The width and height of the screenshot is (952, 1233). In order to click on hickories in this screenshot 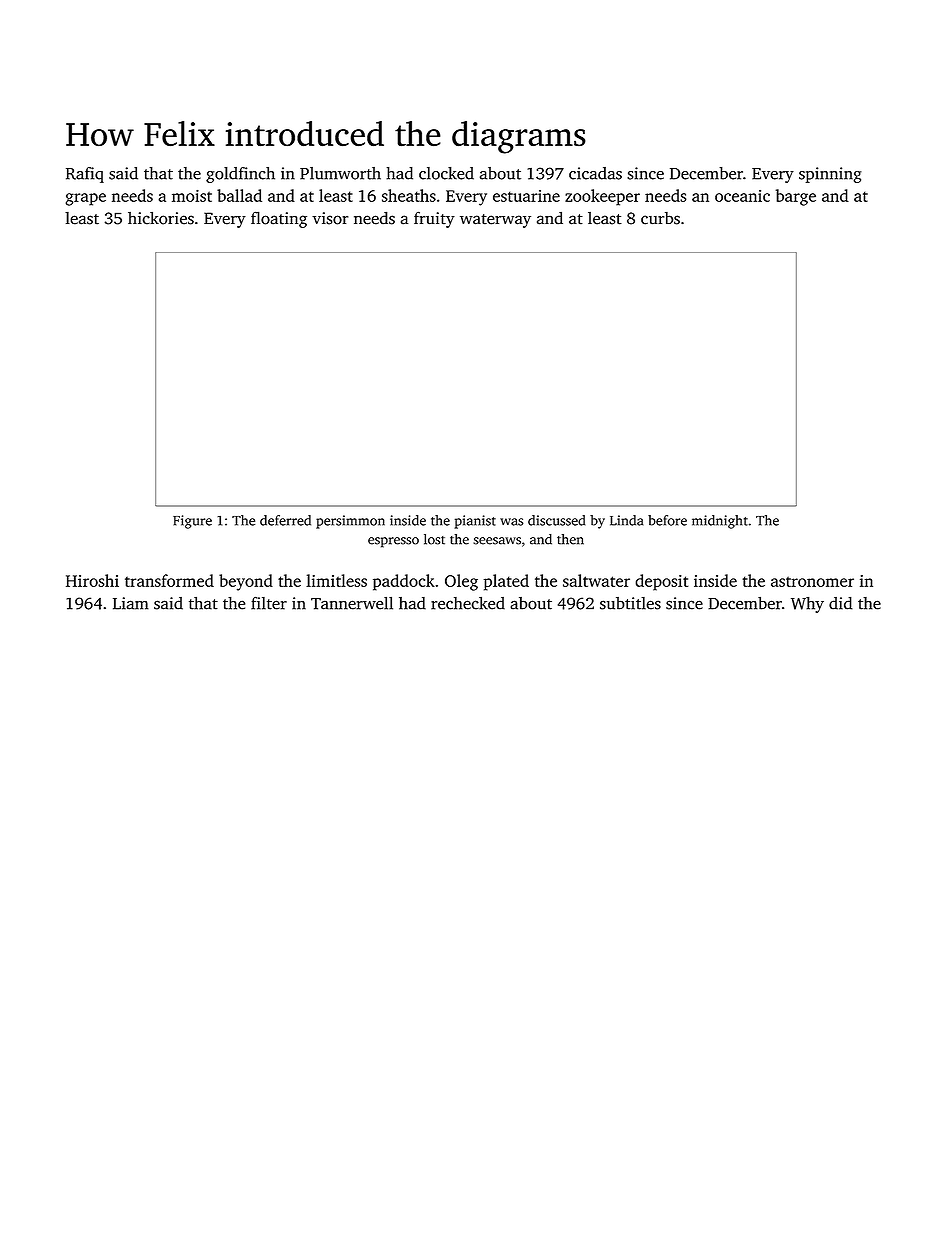, I will do `click(161, 218)`.
